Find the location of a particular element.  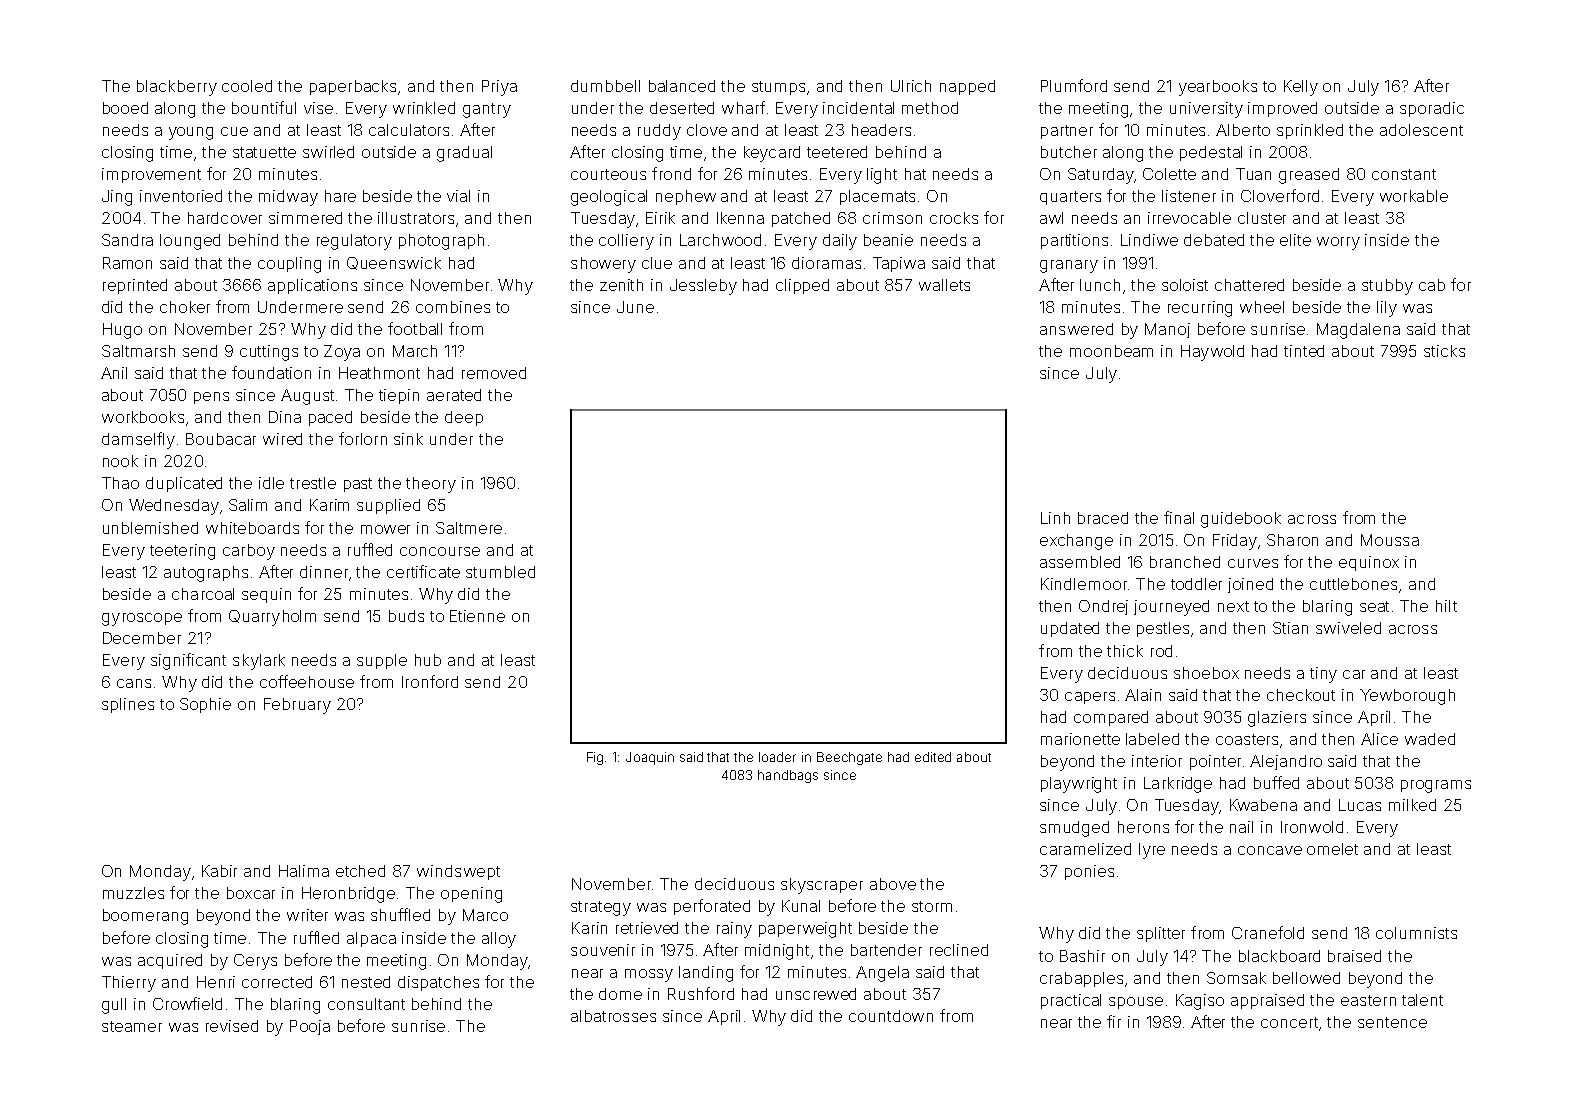

Kelly is located at coordinates (1301, 88).
